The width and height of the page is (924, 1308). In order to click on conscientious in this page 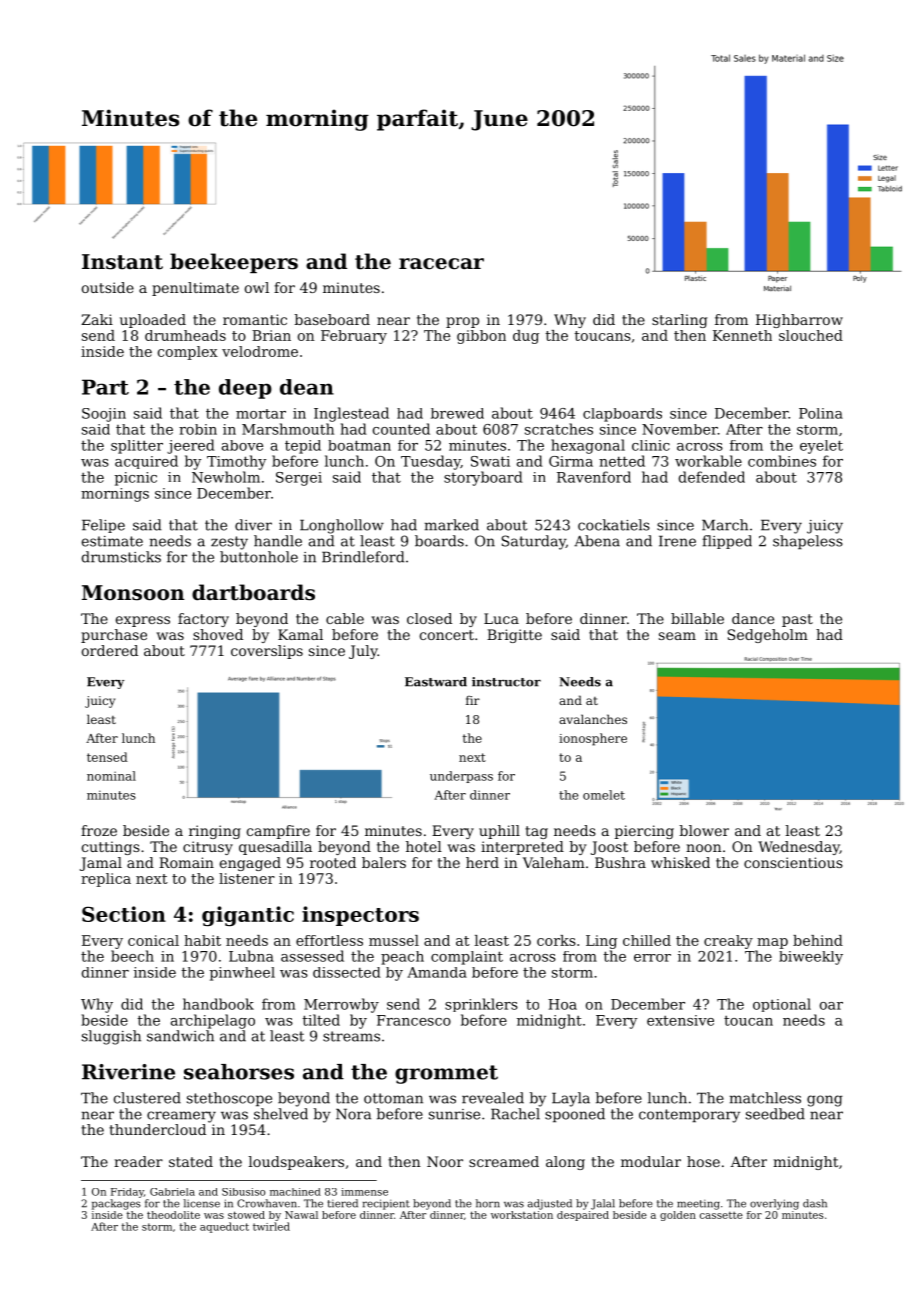, I will do `click(793, 862)`.
